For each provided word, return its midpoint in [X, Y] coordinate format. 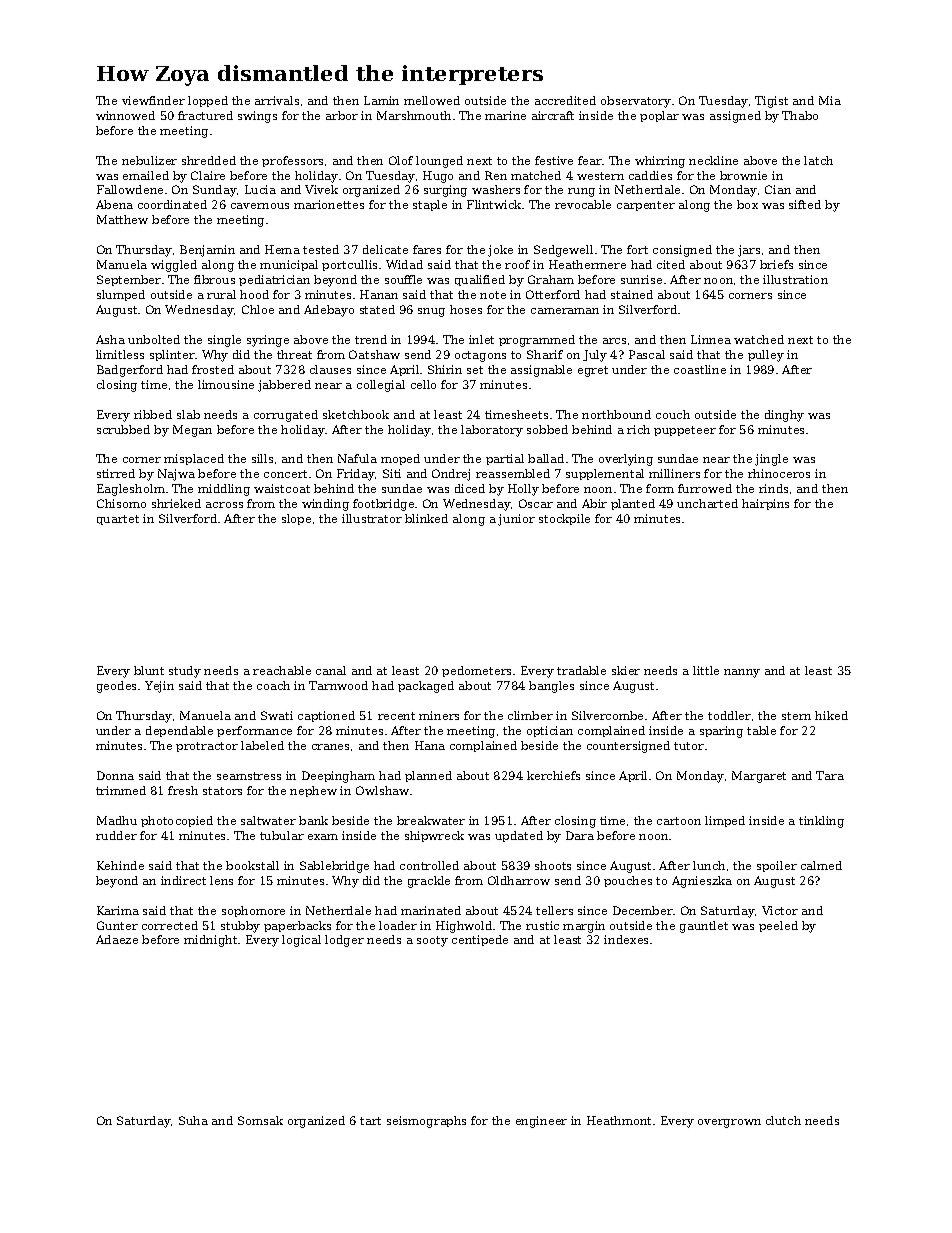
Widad [404, 264]
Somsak [260, 1120]
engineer [541, 1122]
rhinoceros [779, 473]
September [129, 280]
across [224, 505]
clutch [783, 1120]
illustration [795, 279]
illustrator [372, 518]
